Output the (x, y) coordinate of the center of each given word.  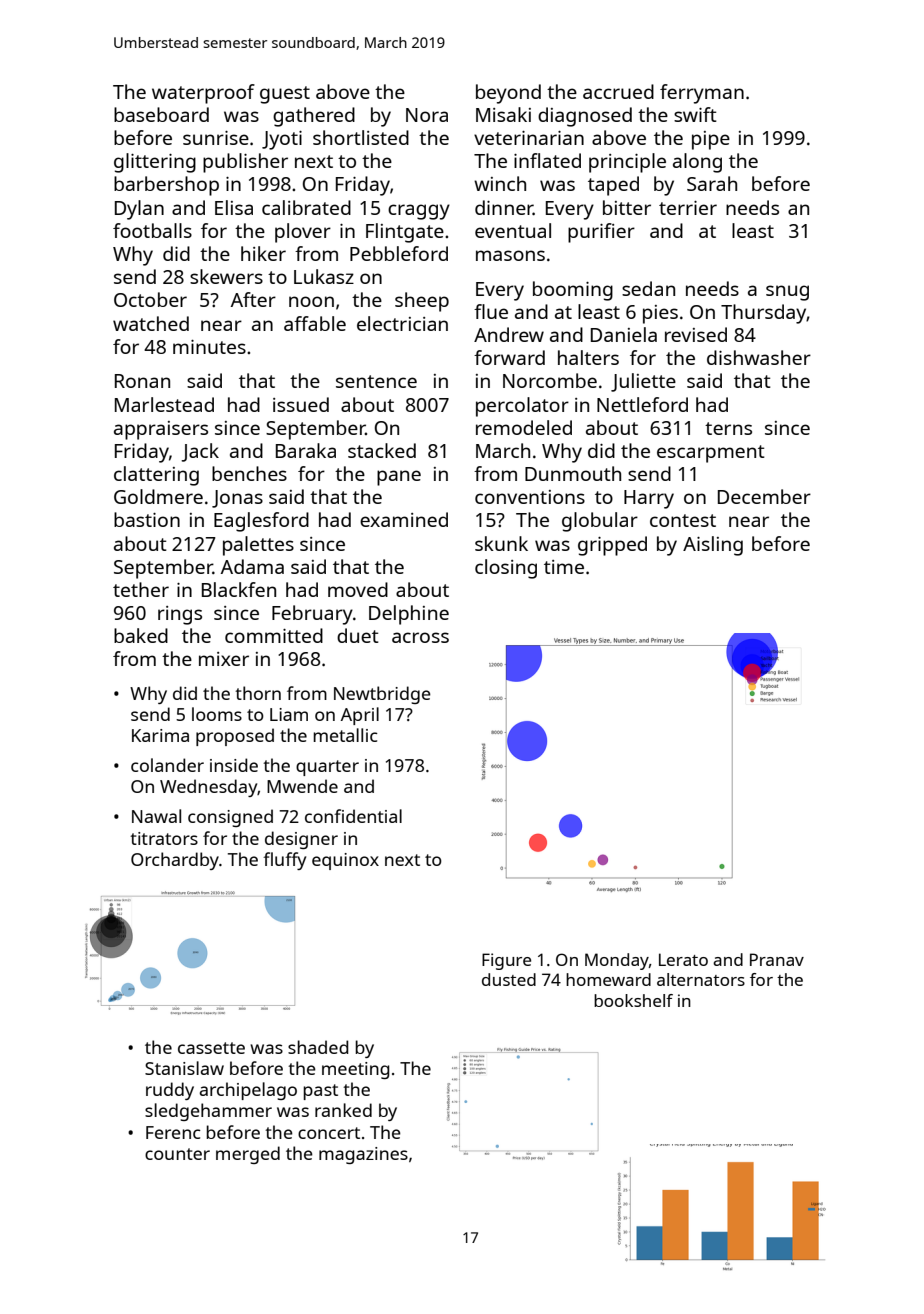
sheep (422, 302)
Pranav (777, 959)
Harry (649, 499)
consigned (230, 818)
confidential (353, 816)
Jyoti (282, 140)
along (697, 163)
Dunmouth (573, 473)
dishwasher (759, 357)
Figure (506, 961)
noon (311, 301)
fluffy (284, 861)
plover (303, 233)
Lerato (683, 959)
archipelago (248, 1091)
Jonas (237, 499)
